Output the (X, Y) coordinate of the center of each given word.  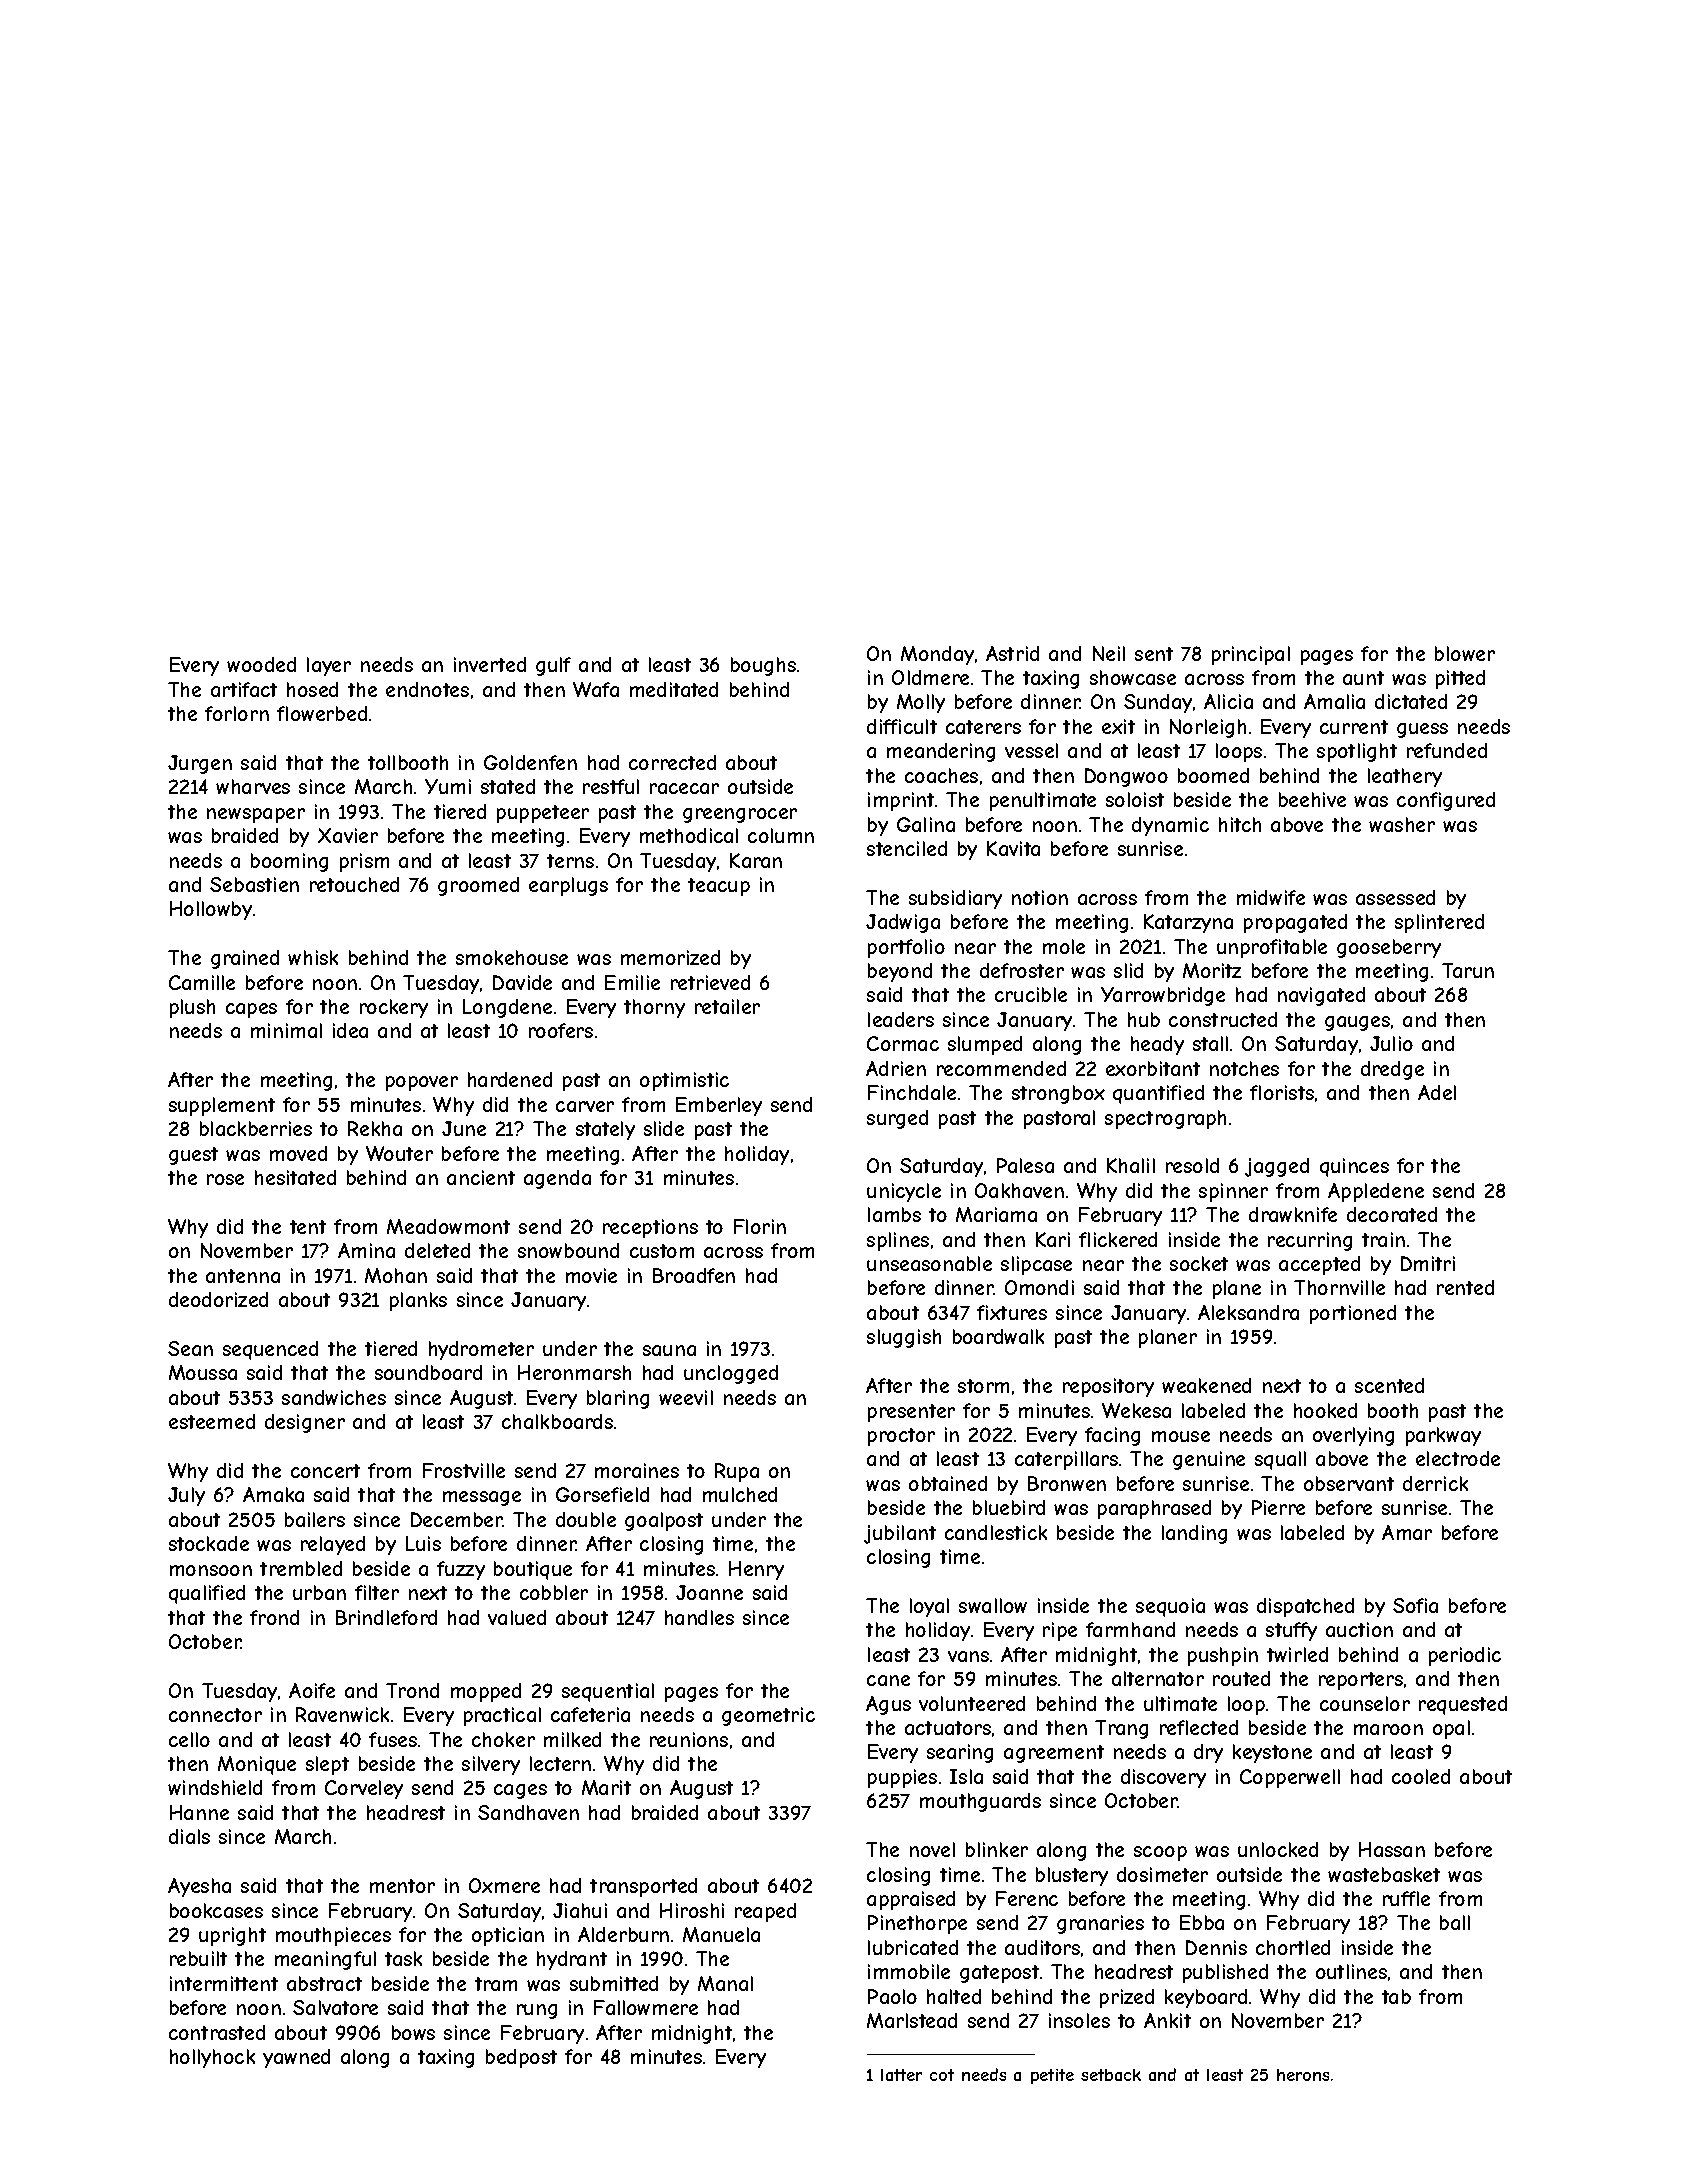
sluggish (904, 1338)
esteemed (212, 1421)
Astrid (1012, 653)
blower (1465, 653)
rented (1465, 1287)
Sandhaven (528, 1812)
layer (329, 666)
